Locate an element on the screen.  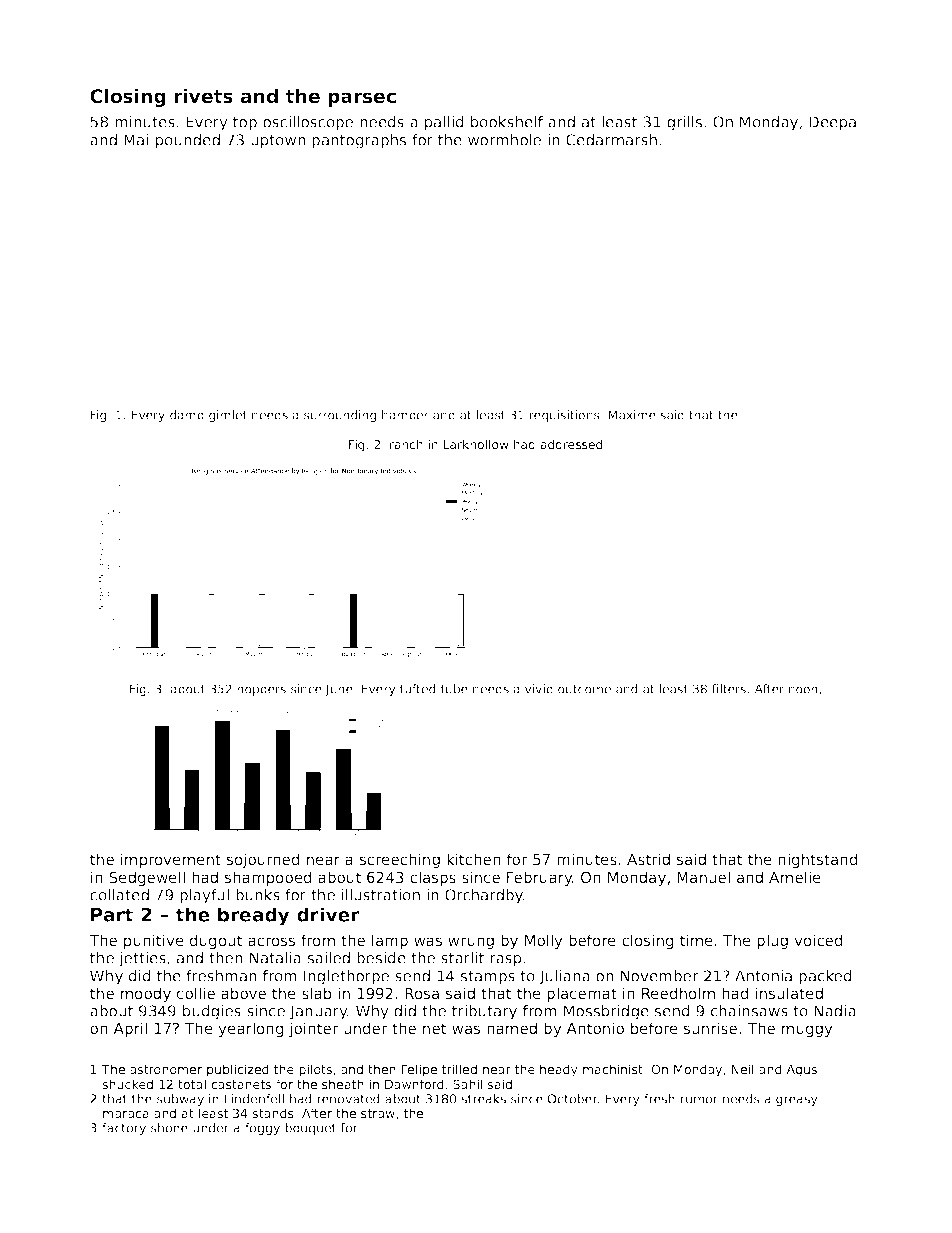
damp is located at coordinates (187, 416).
